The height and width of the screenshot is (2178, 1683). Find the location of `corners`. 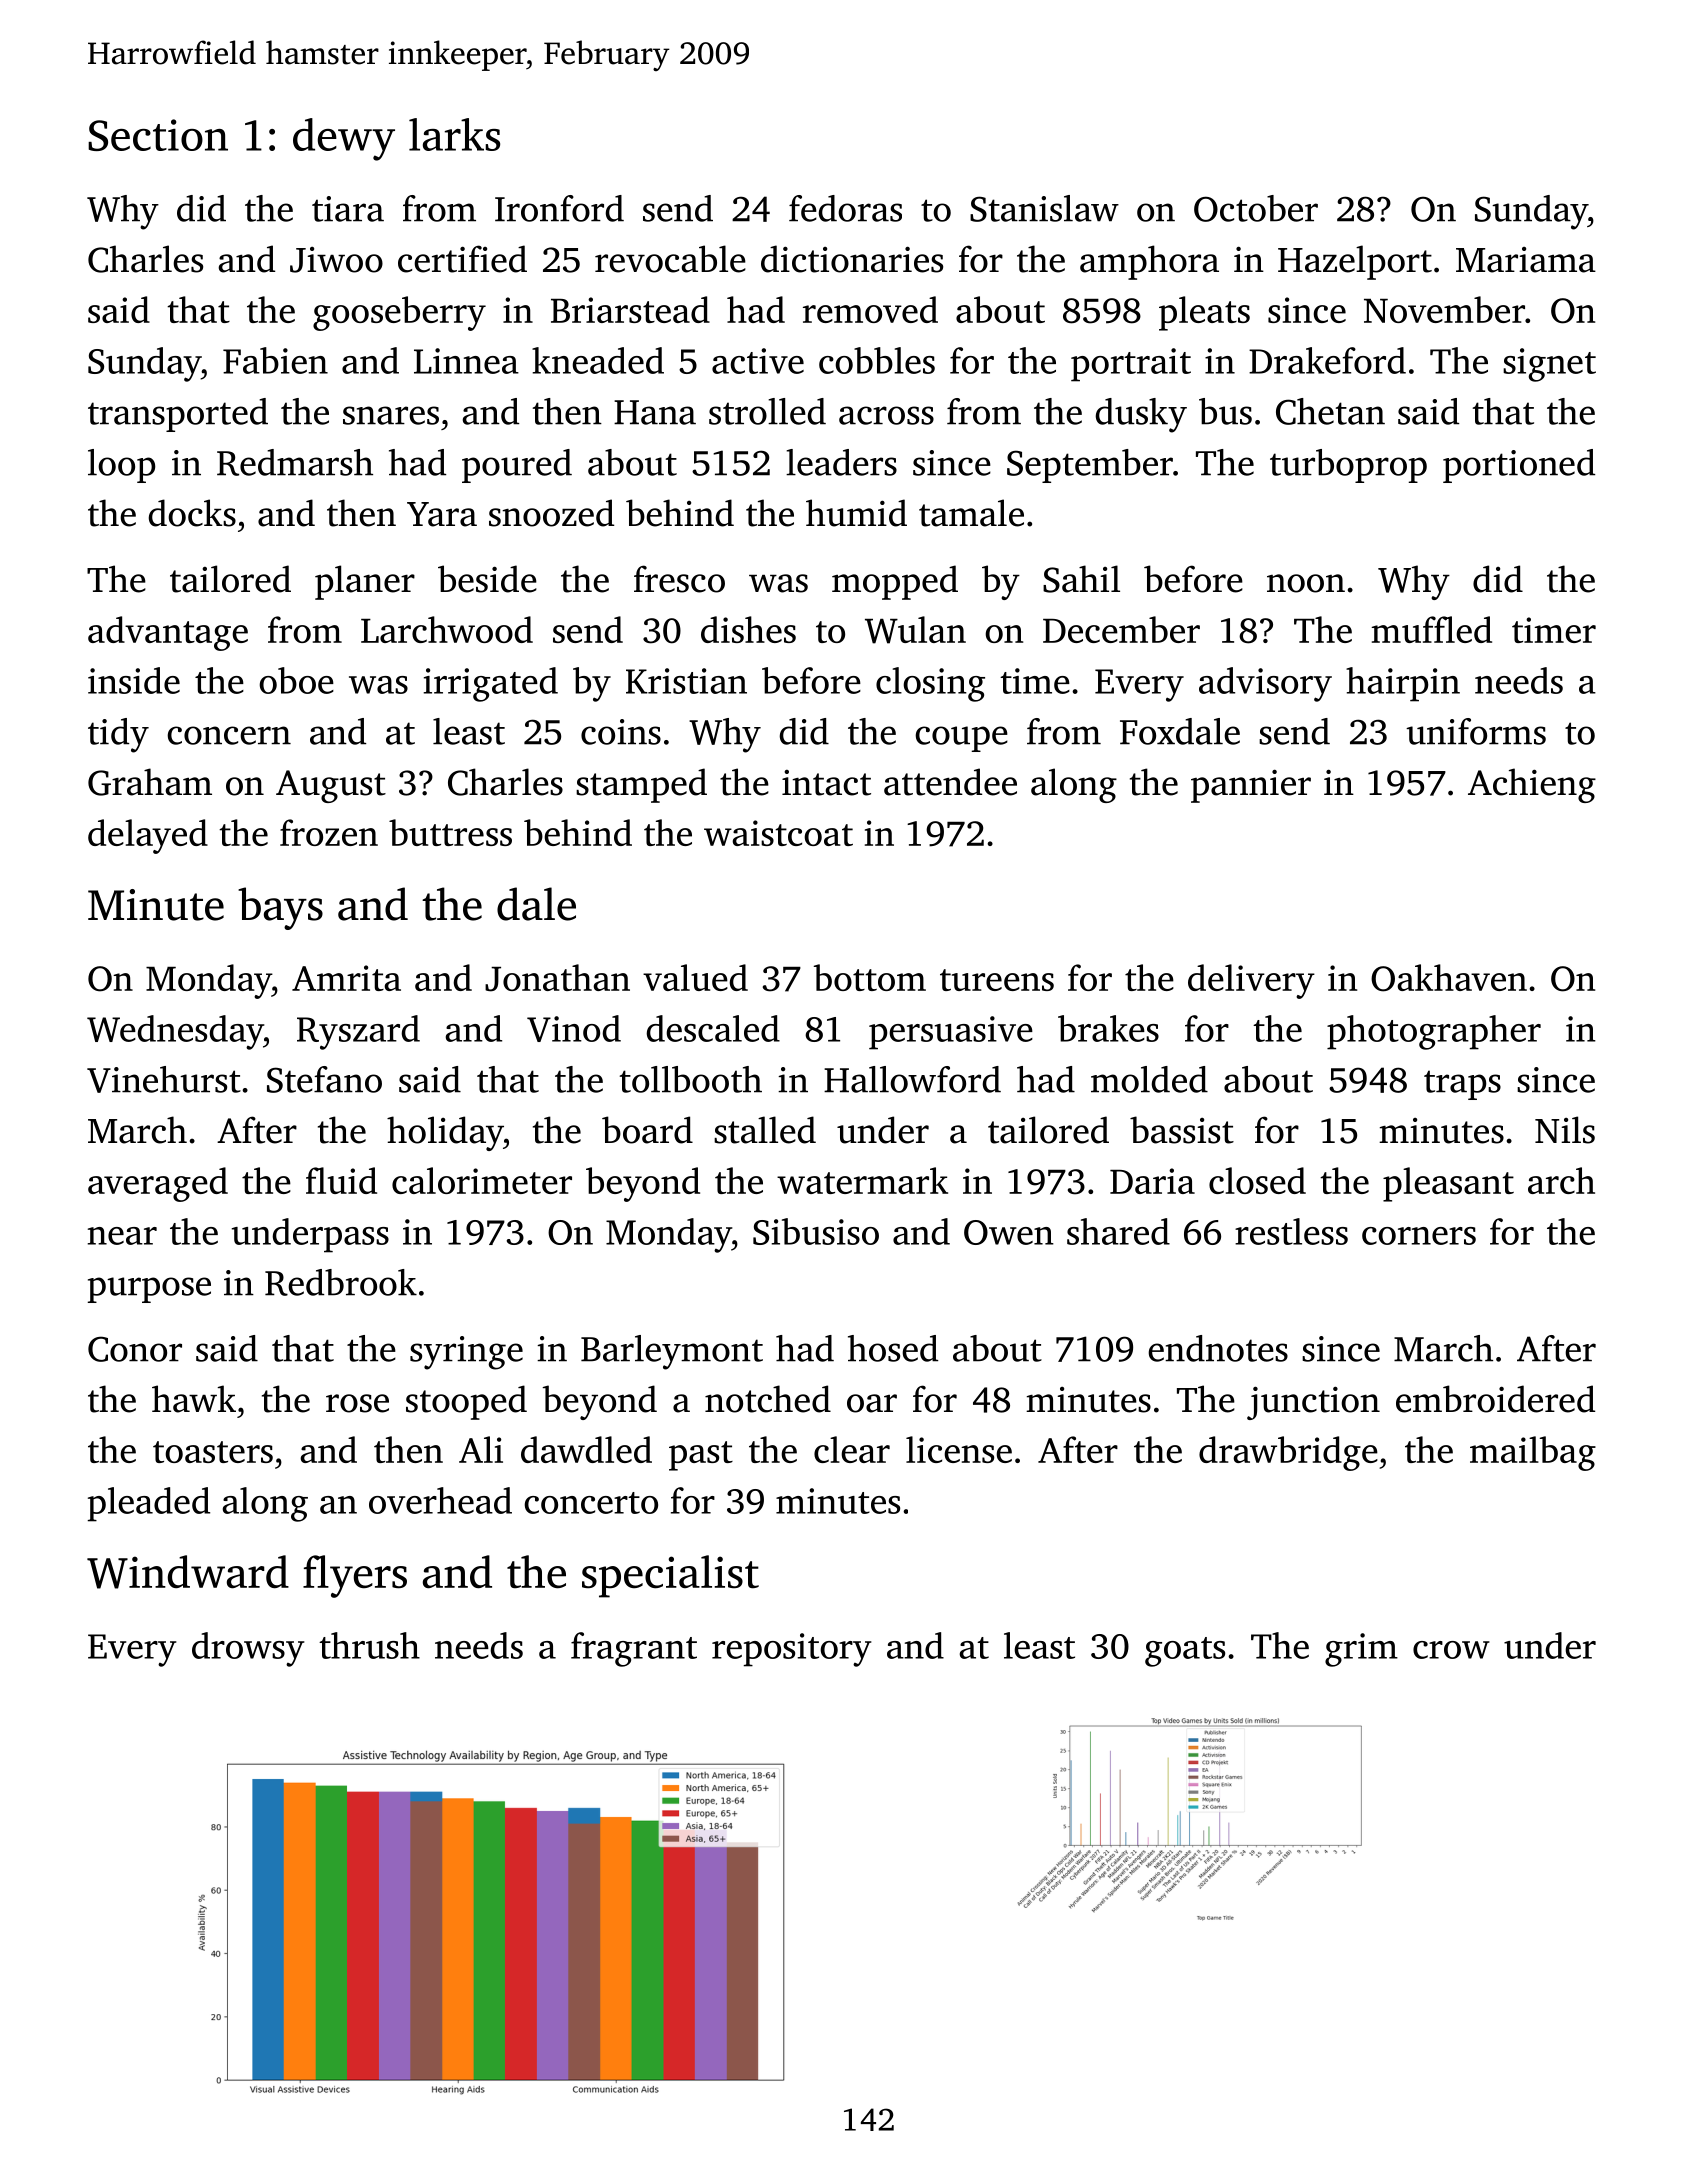

corners is located at coordinates (1419, 1236).
